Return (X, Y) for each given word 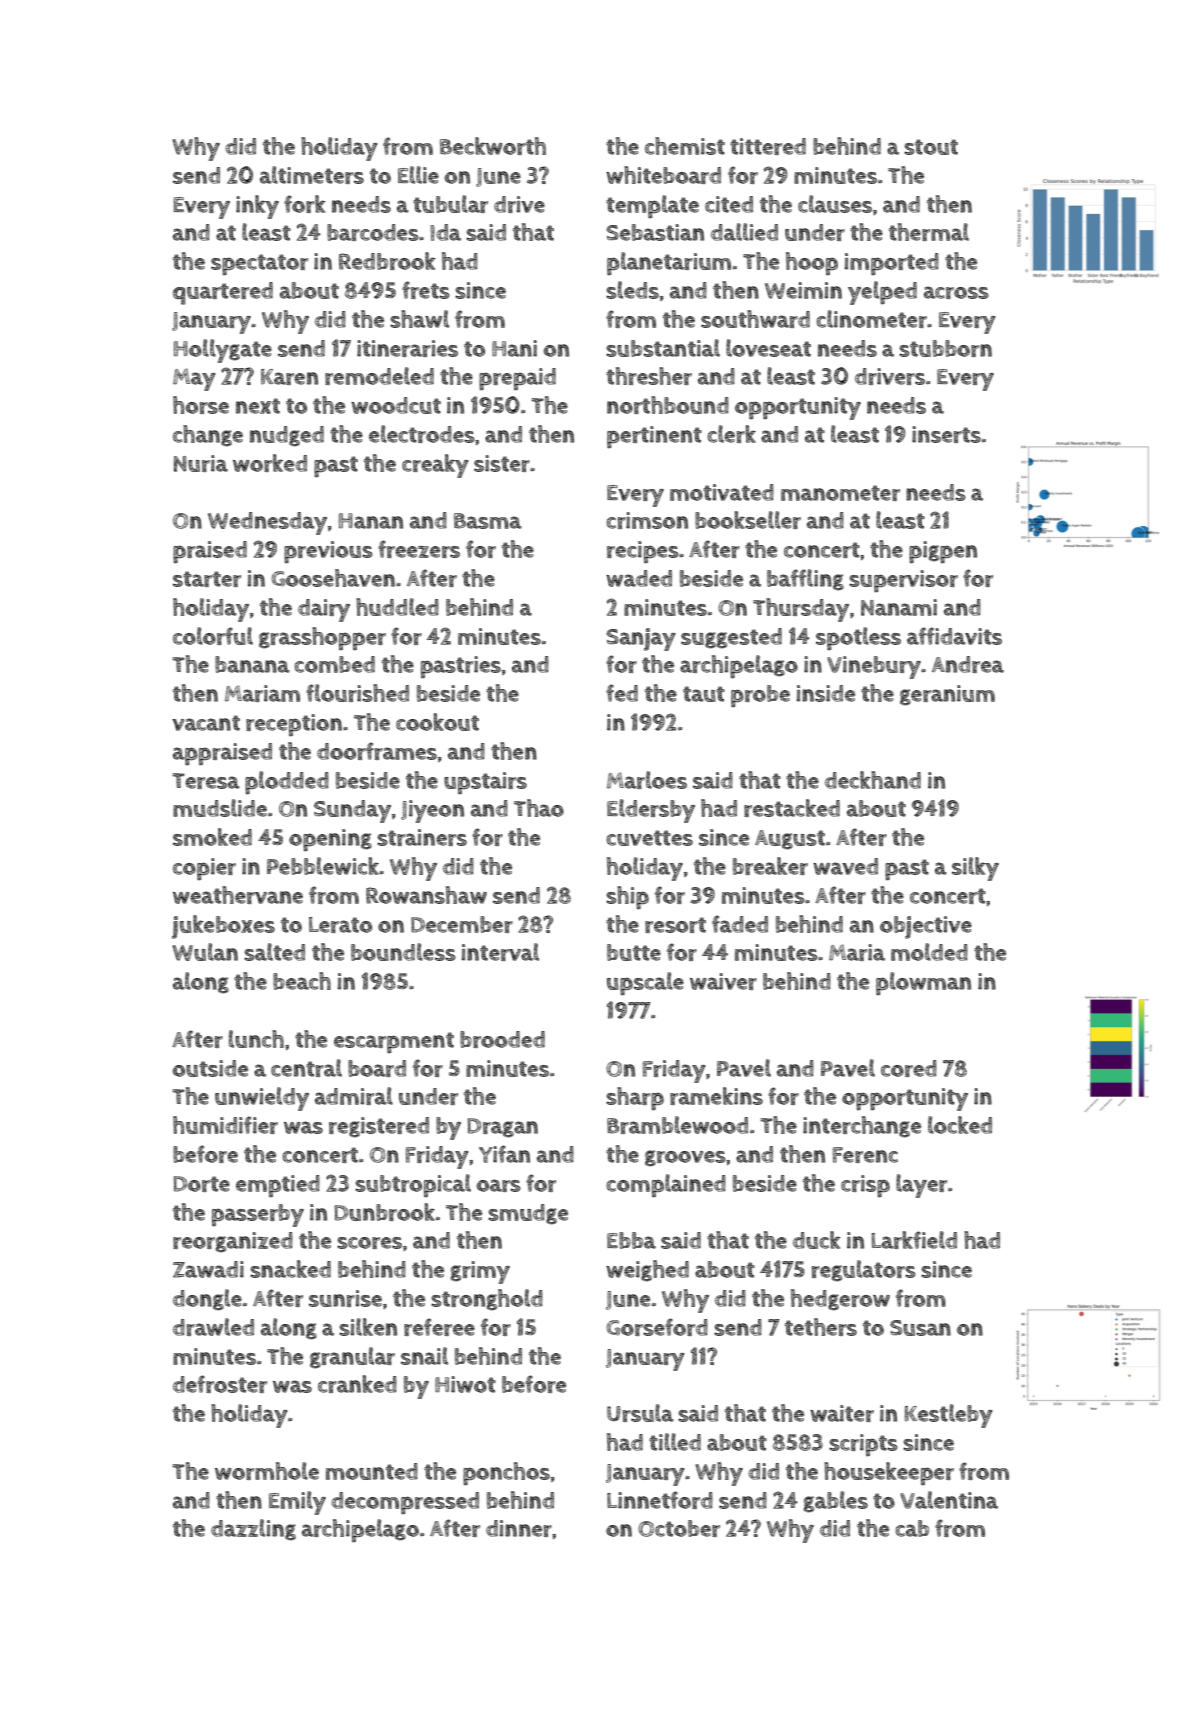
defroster (220, 1384)
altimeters (312, 175)
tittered (768, 146)
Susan (920, 1328)
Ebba (631, 1240)
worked (270, 463)
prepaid (517, 379)
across (956, 292)
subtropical (413, 1186)
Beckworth (493, 146)
